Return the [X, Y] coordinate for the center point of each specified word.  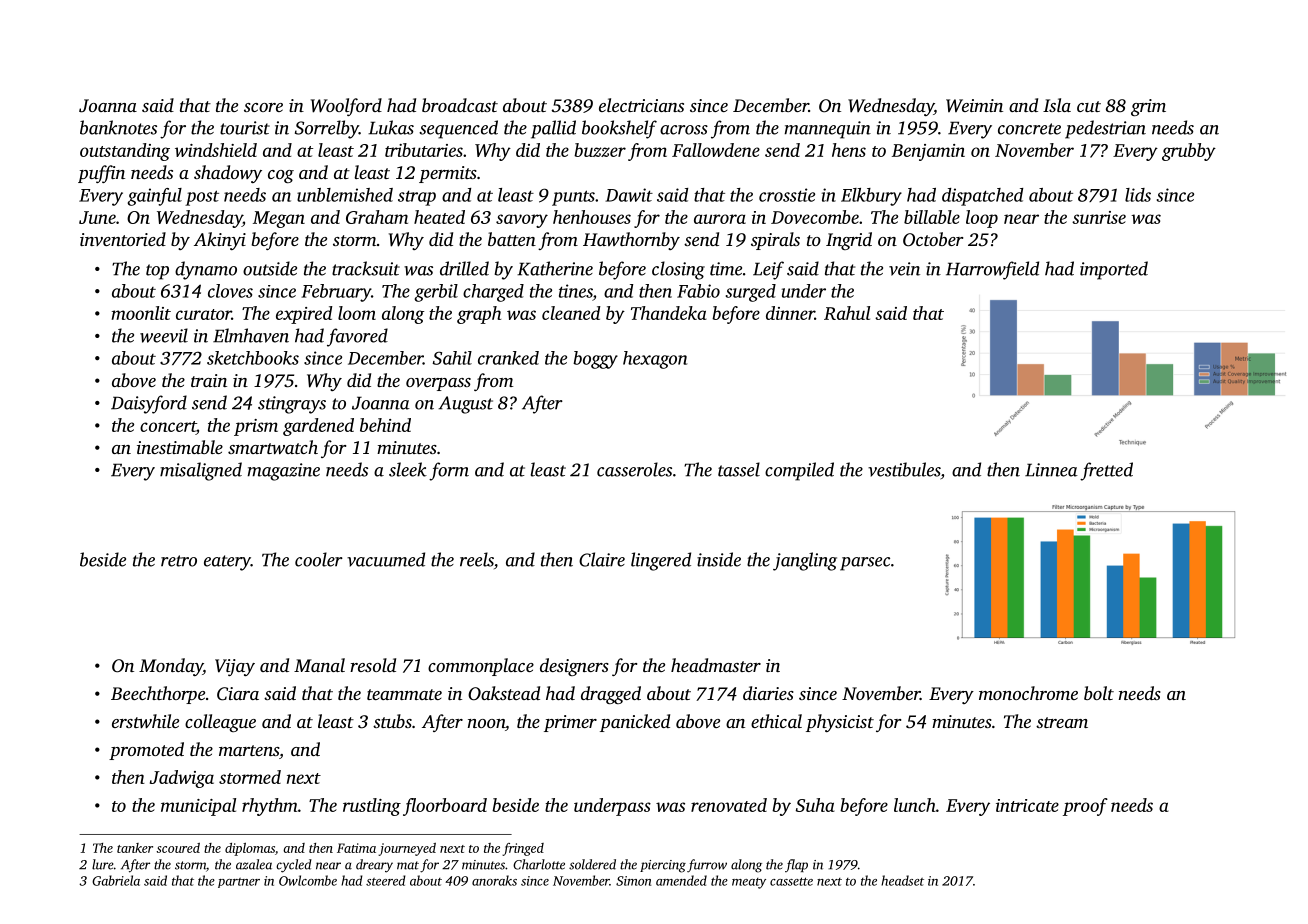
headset [902, 880]
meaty [749, 883]
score [263, 107]
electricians [641, 105]
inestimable [180, 447]
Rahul [847, 313]
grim [1148, 107]
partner [239, 883]
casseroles [634, 469]
